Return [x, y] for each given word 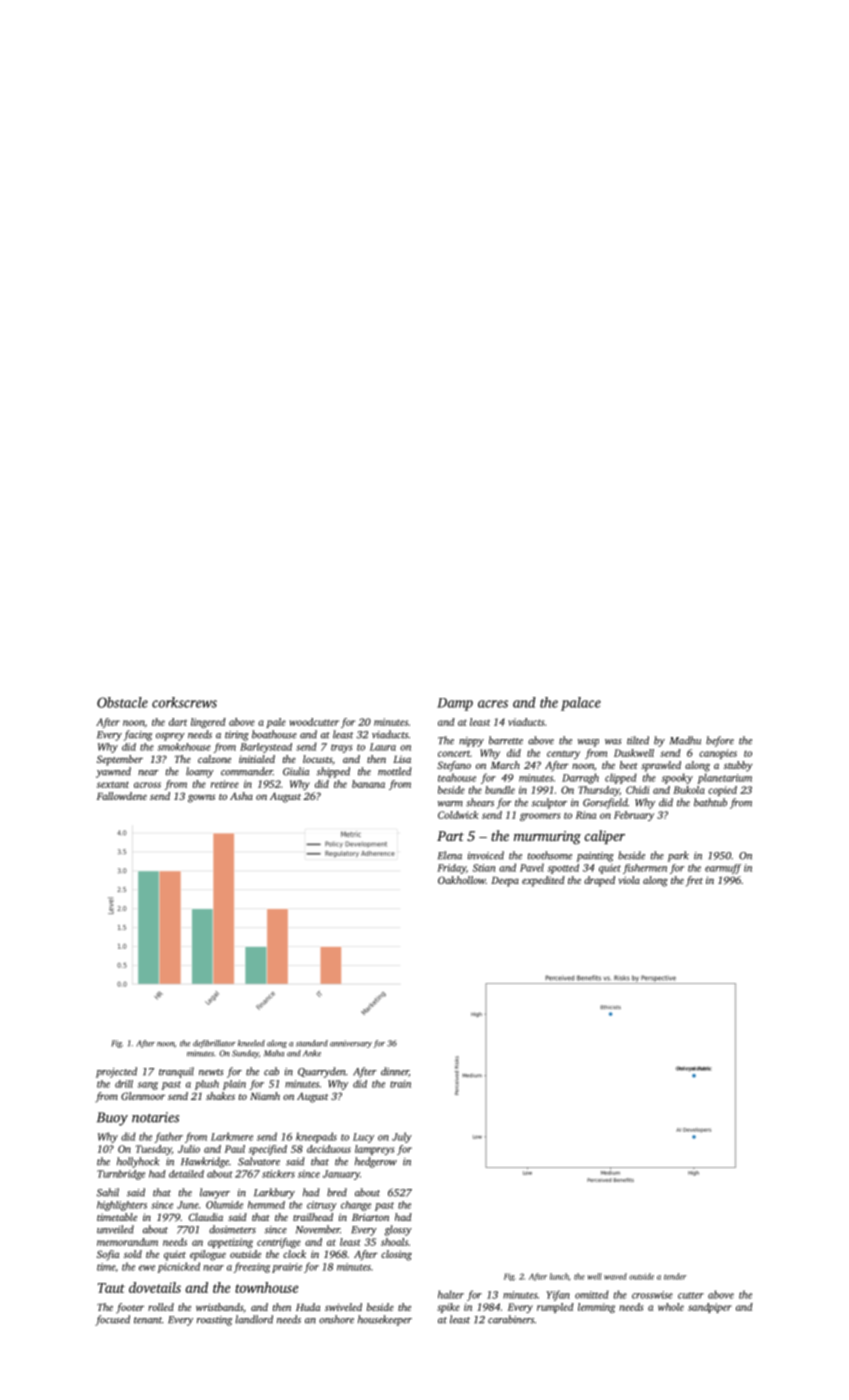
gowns [201, 798]
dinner [395, 1072]
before [720, 741]
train [400, 1084]
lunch [559, 1276]
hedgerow [376, 1162]
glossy [398, 1230]
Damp [455, 704]
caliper [604, 837]
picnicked [179, 1267]
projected [116, 1072]
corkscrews [184, 702]
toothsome [550, 855]
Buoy [112, 1119]
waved [615, 1276]
